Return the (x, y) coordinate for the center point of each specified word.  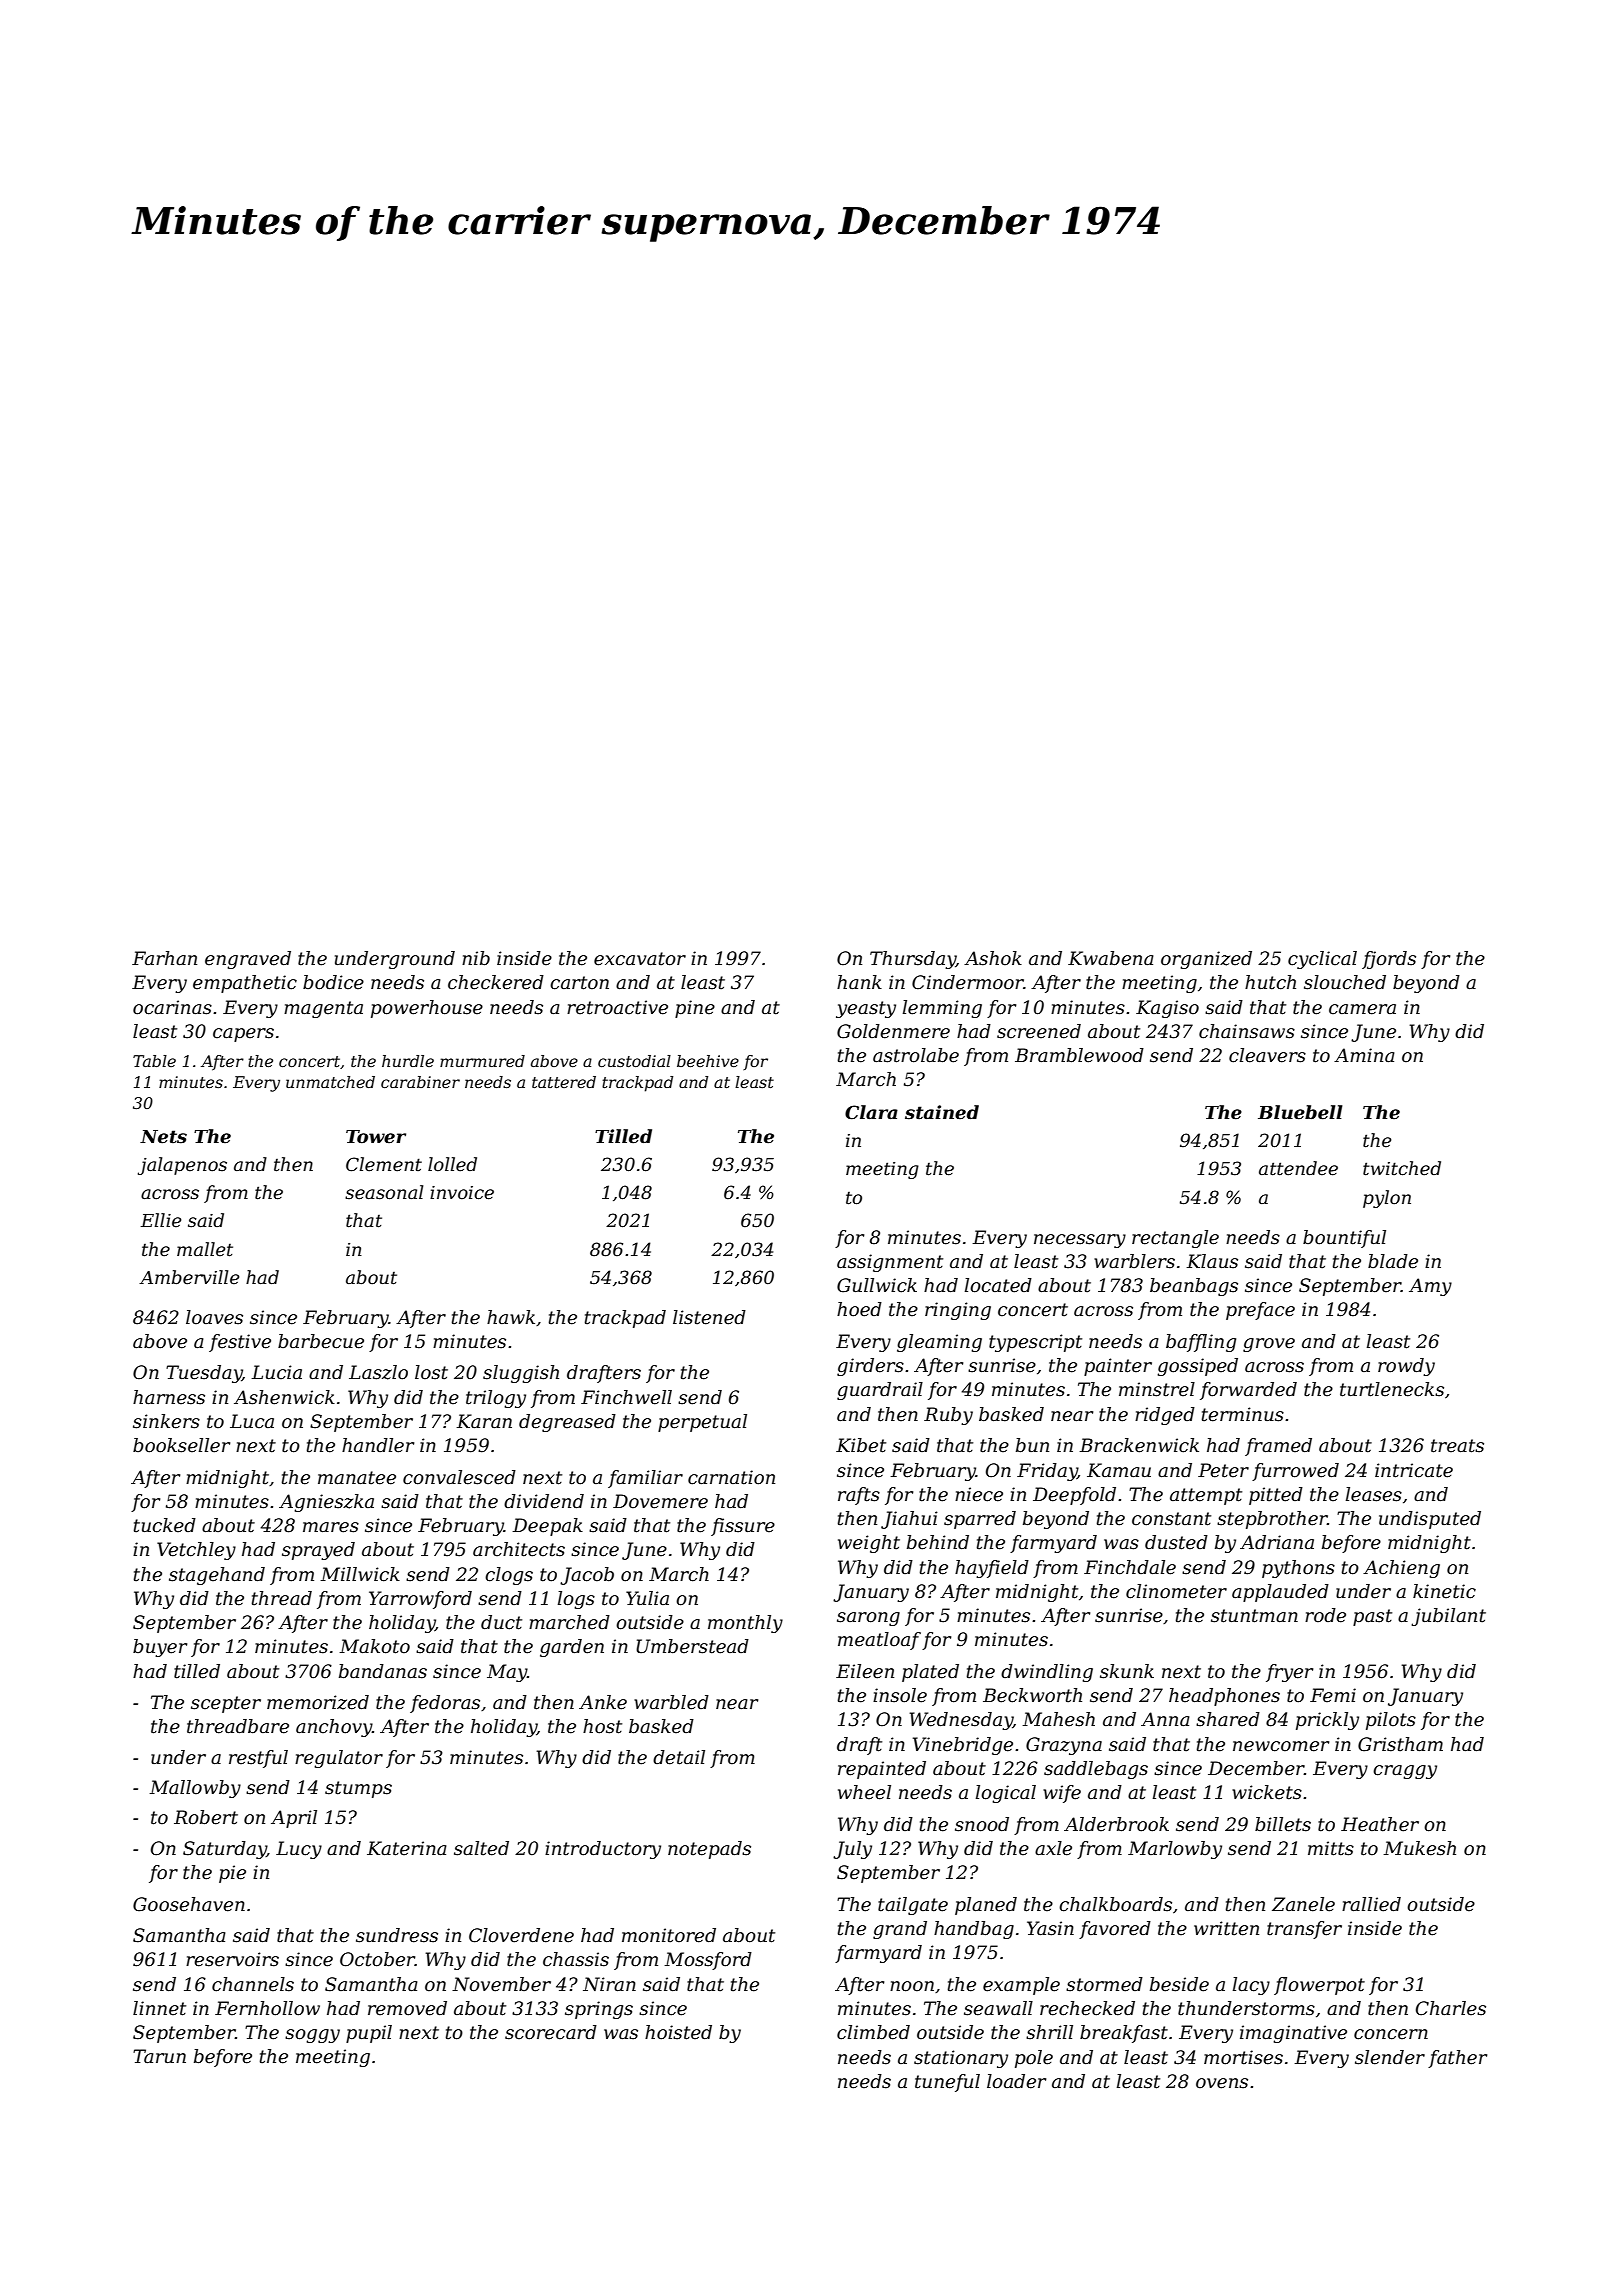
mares (331, 1527)
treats (1457, 1446)
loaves (214, 1317)
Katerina (407, 1848)
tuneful (947, 2083)
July (852, 1850)
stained (942, 1112)
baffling (1201, 1343)
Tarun (159, 2056)
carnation (731, 1477)
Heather (1380, 1824)
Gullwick (877, 1285)
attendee (1298, 1168)
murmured (482, 1061)
